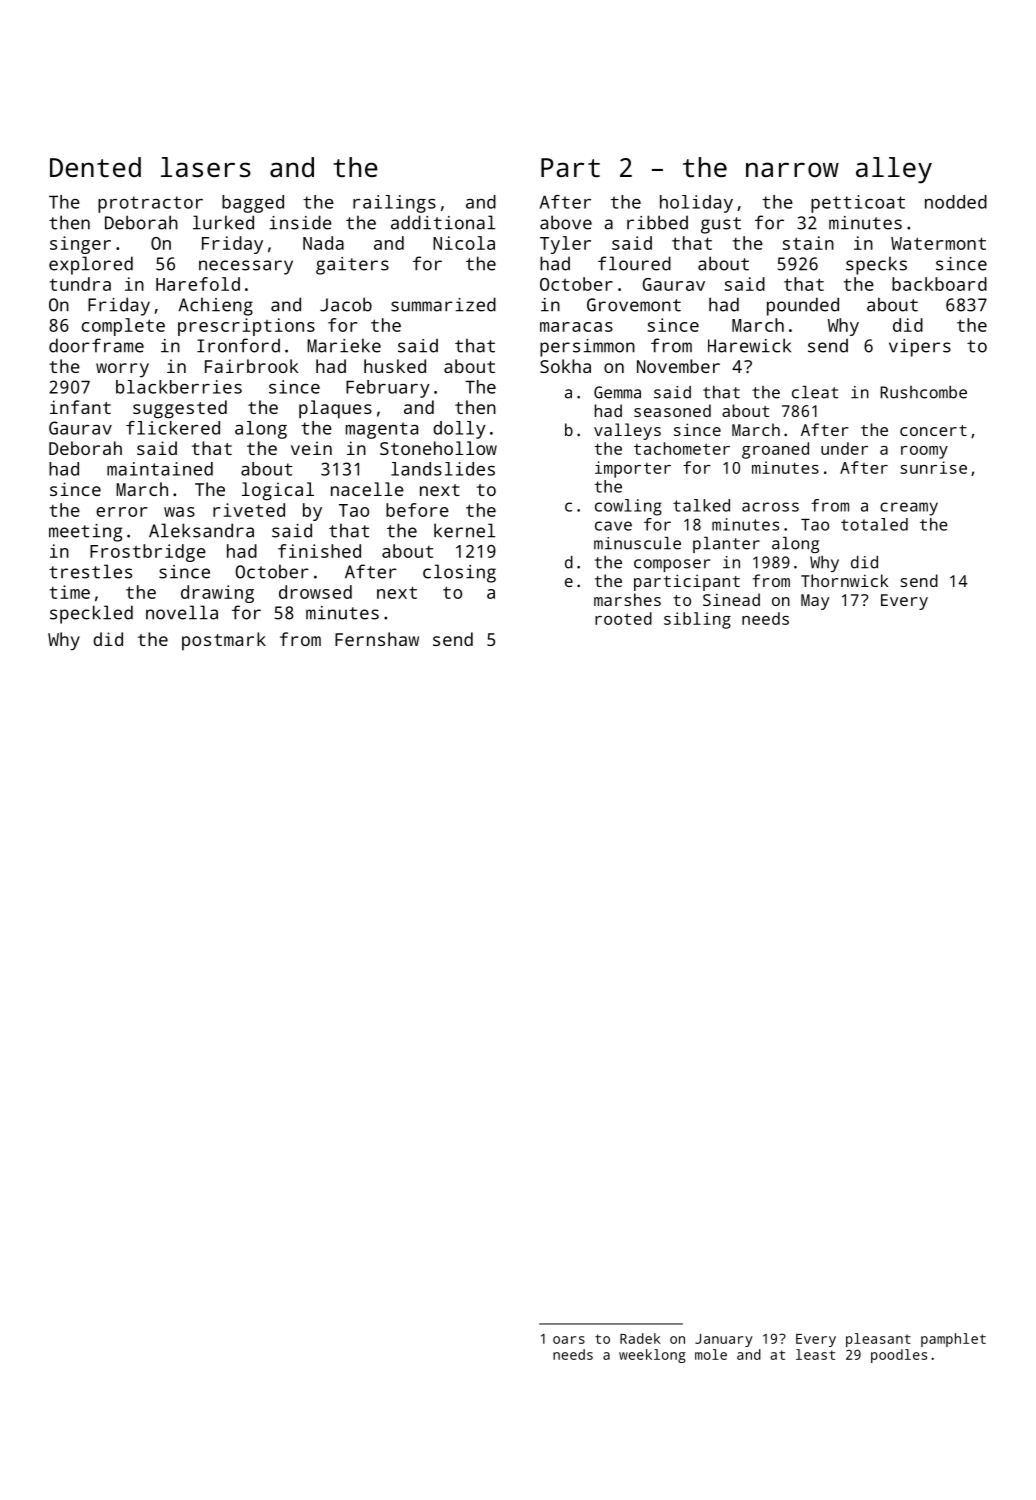 The image size is (1036, 1500). I want to click on holiday, so click(696, 204).
